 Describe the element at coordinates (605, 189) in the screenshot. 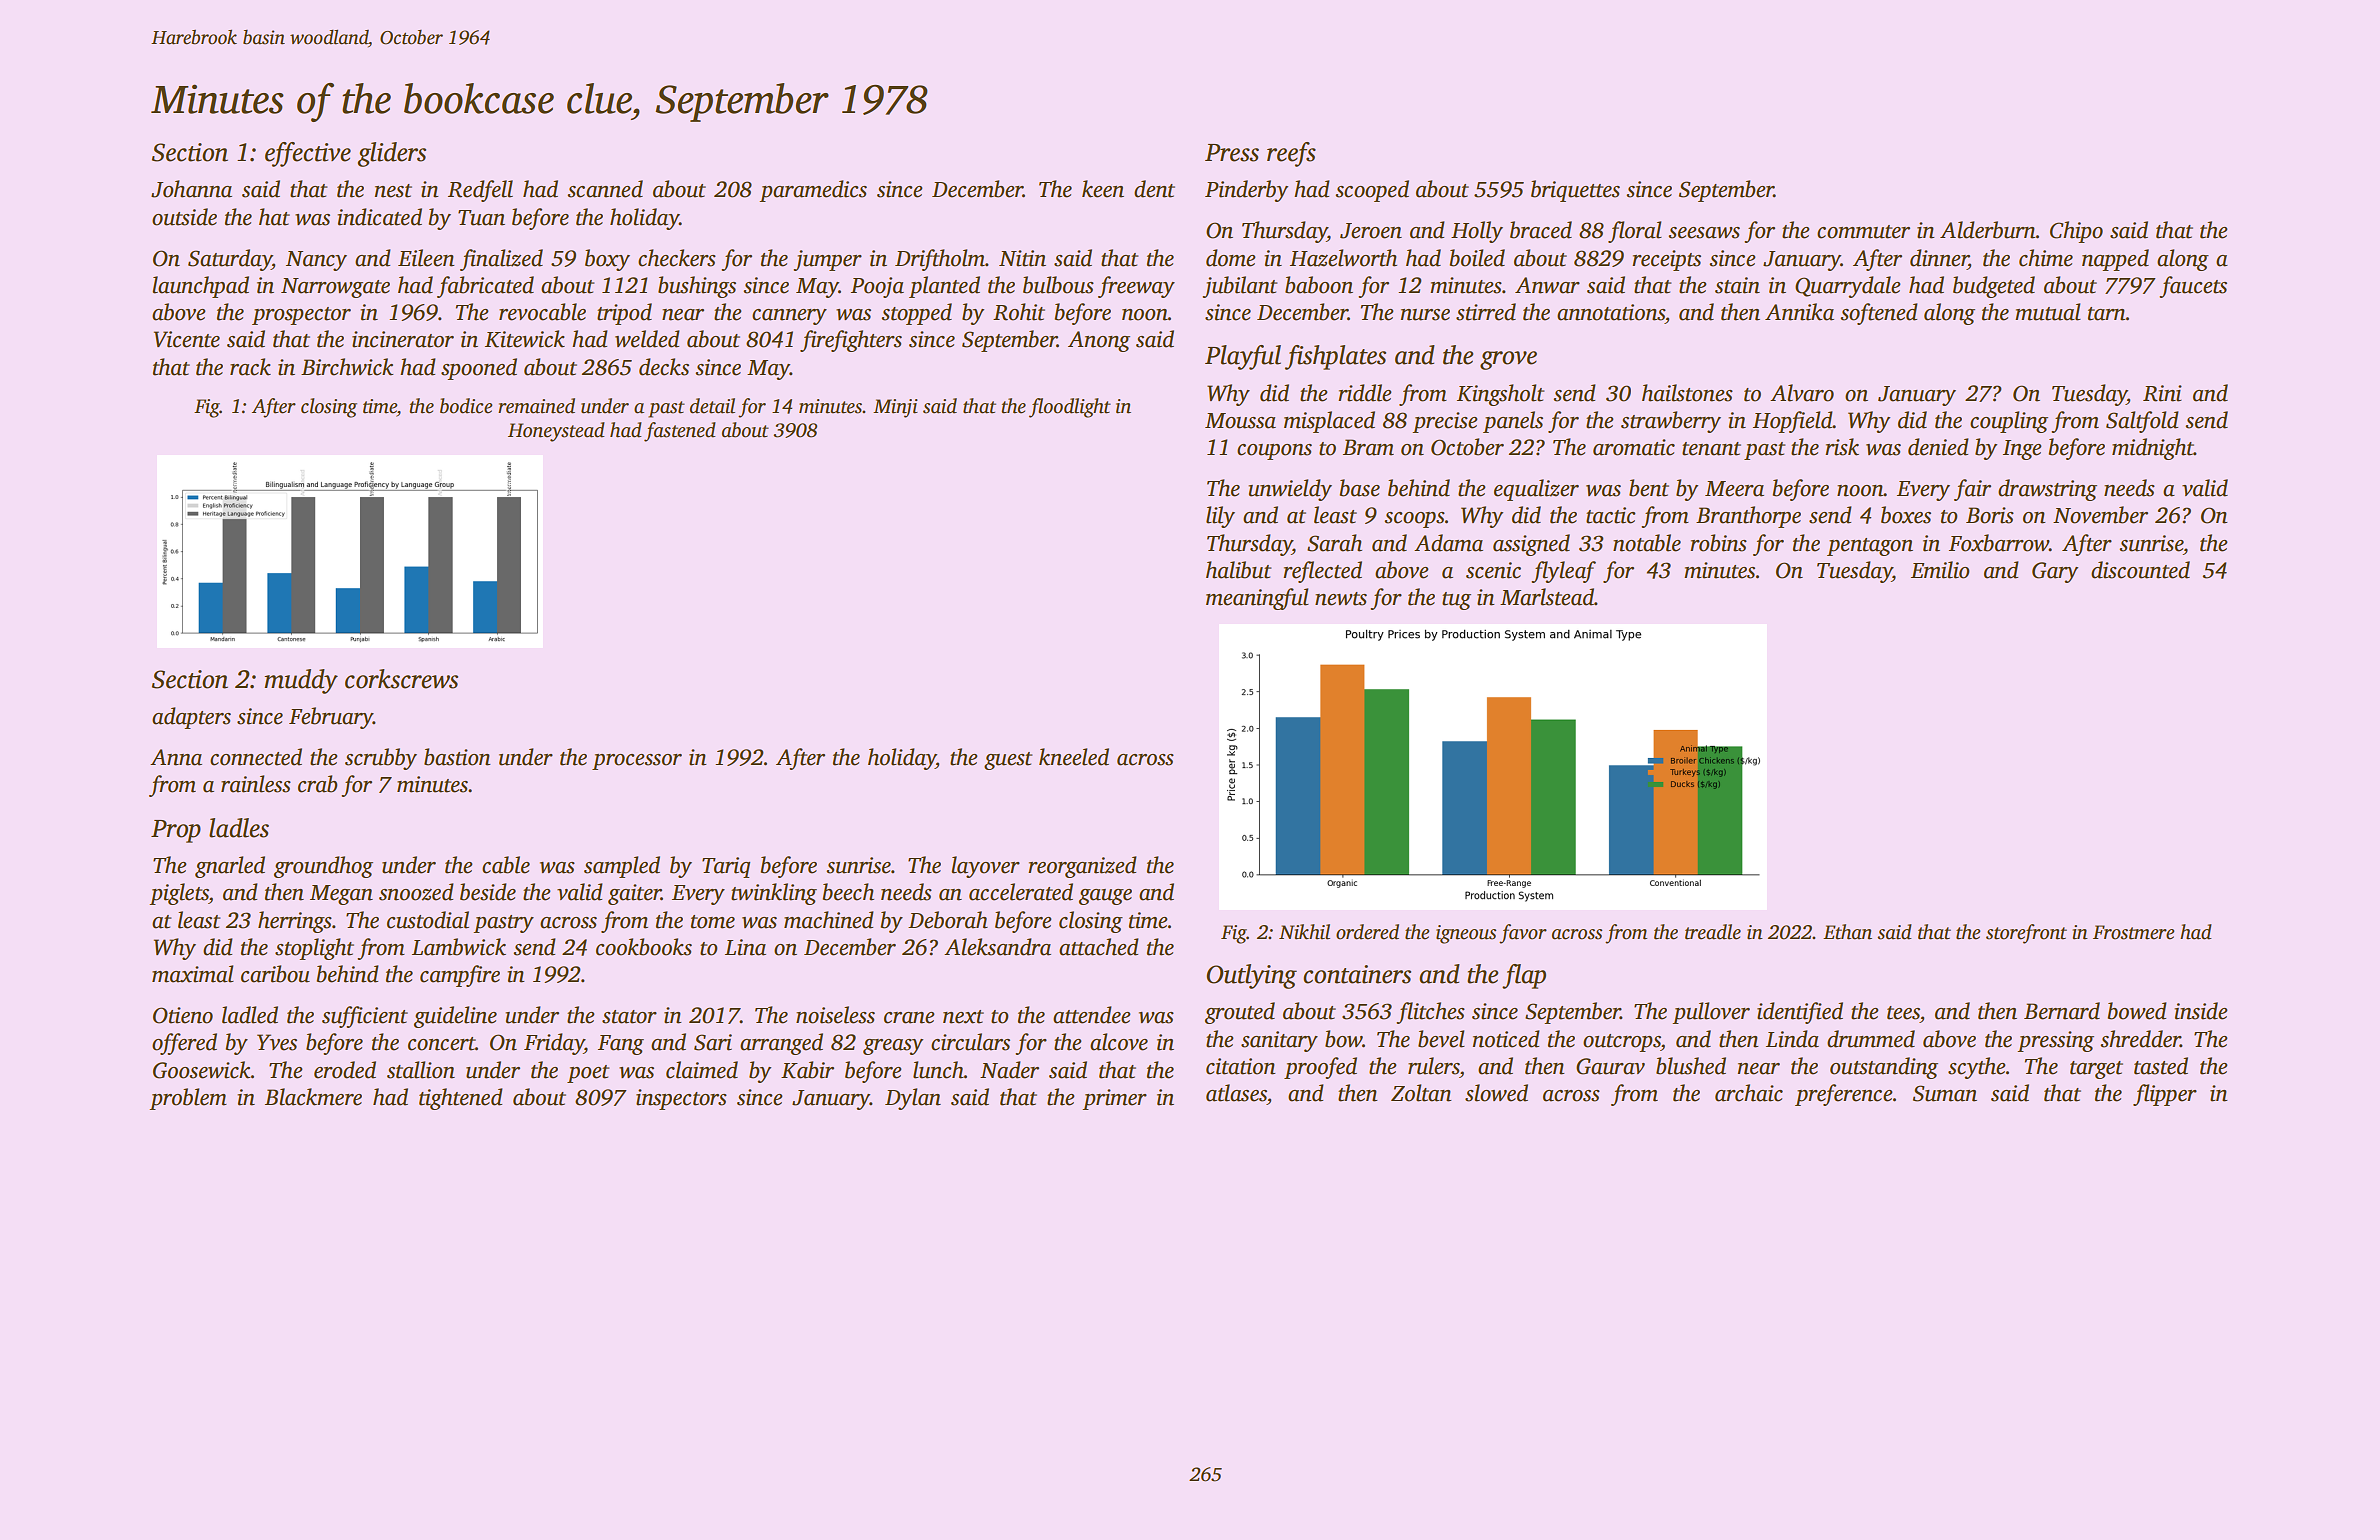

I see `scanned` at that location.
